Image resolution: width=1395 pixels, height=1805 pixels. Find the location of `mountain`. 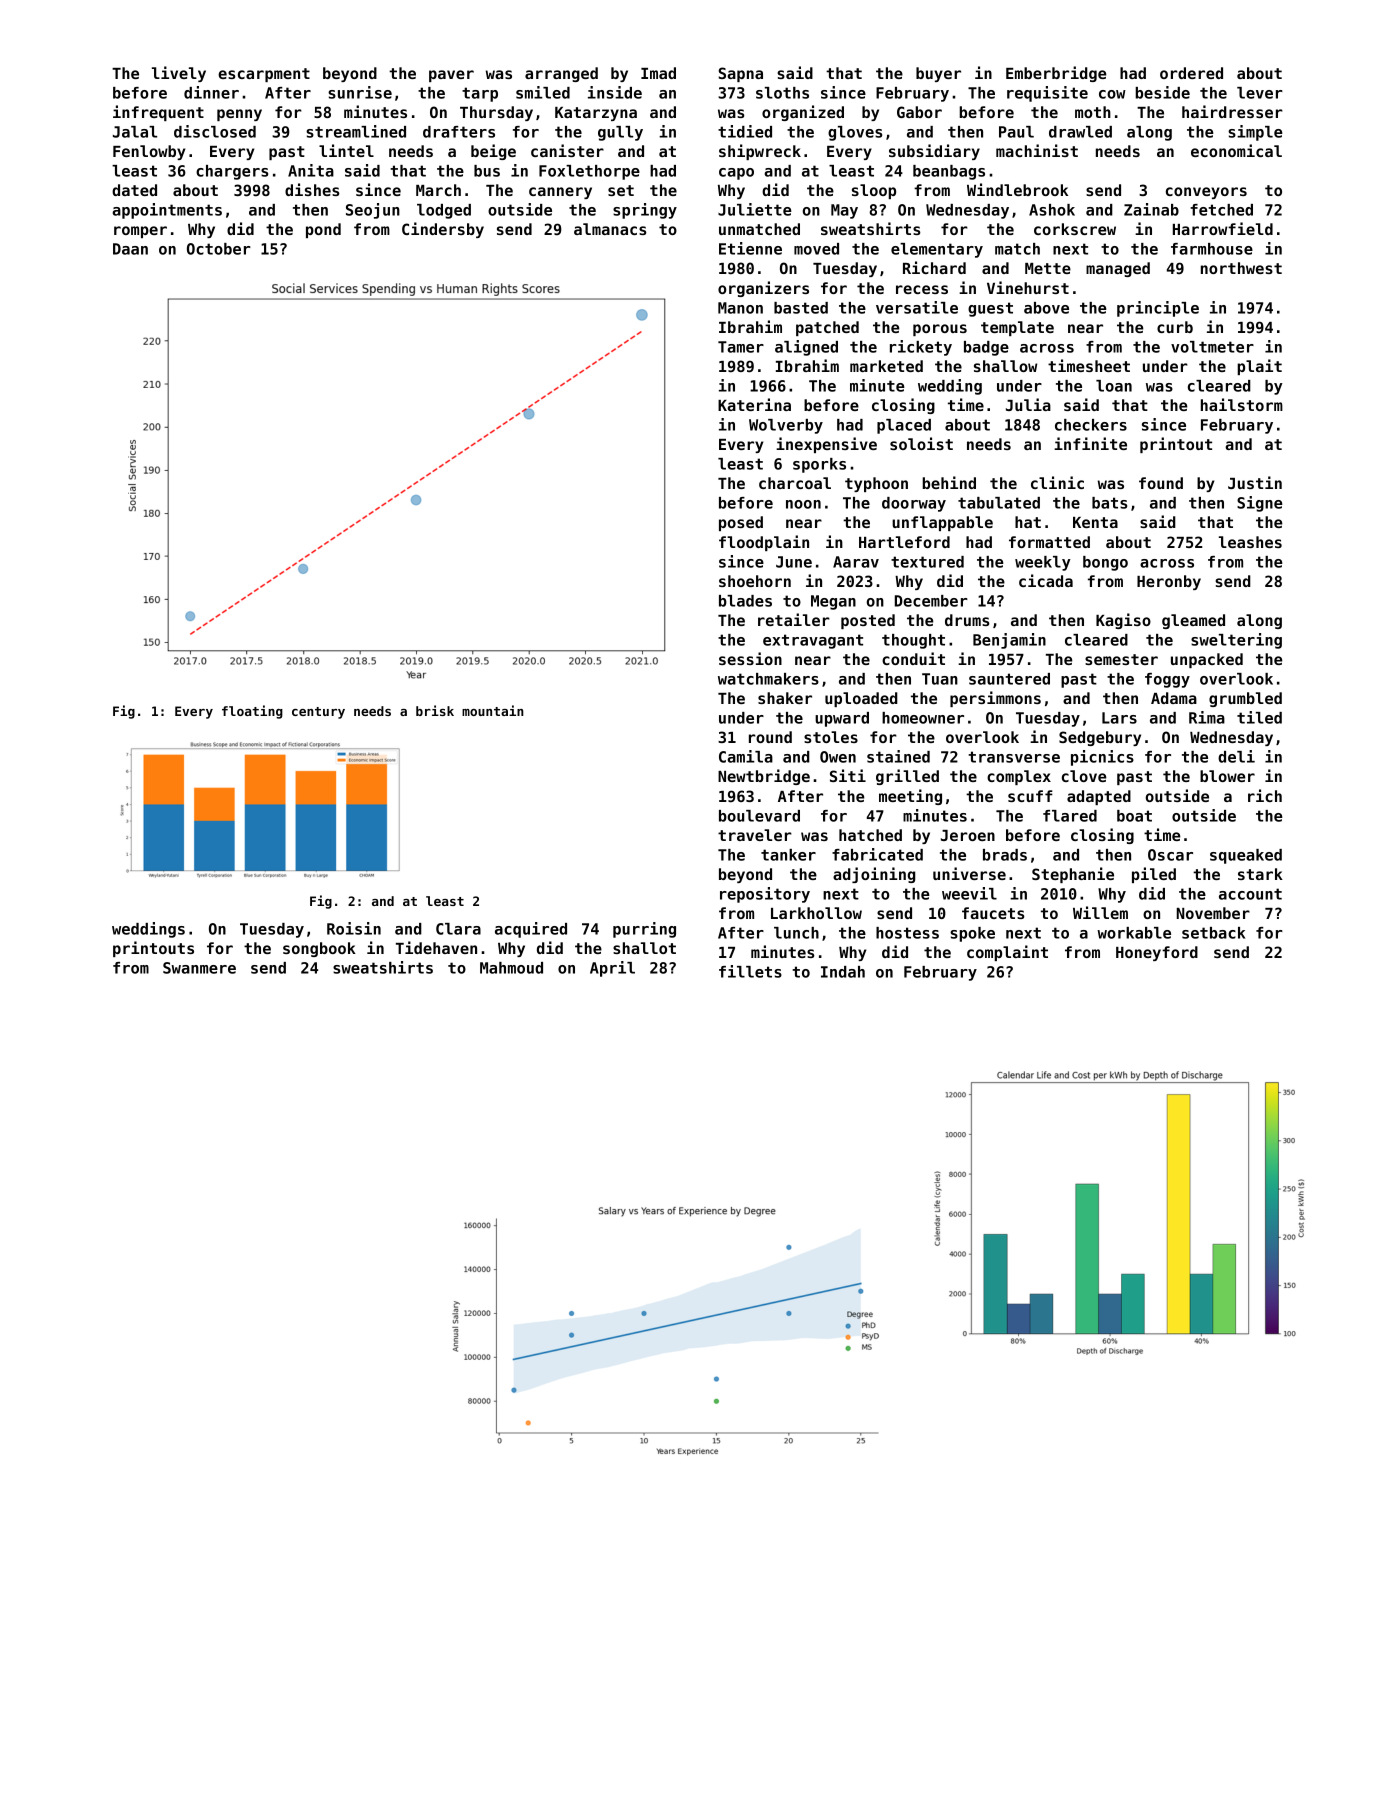

mountain is located at coordinates (493, 710).
